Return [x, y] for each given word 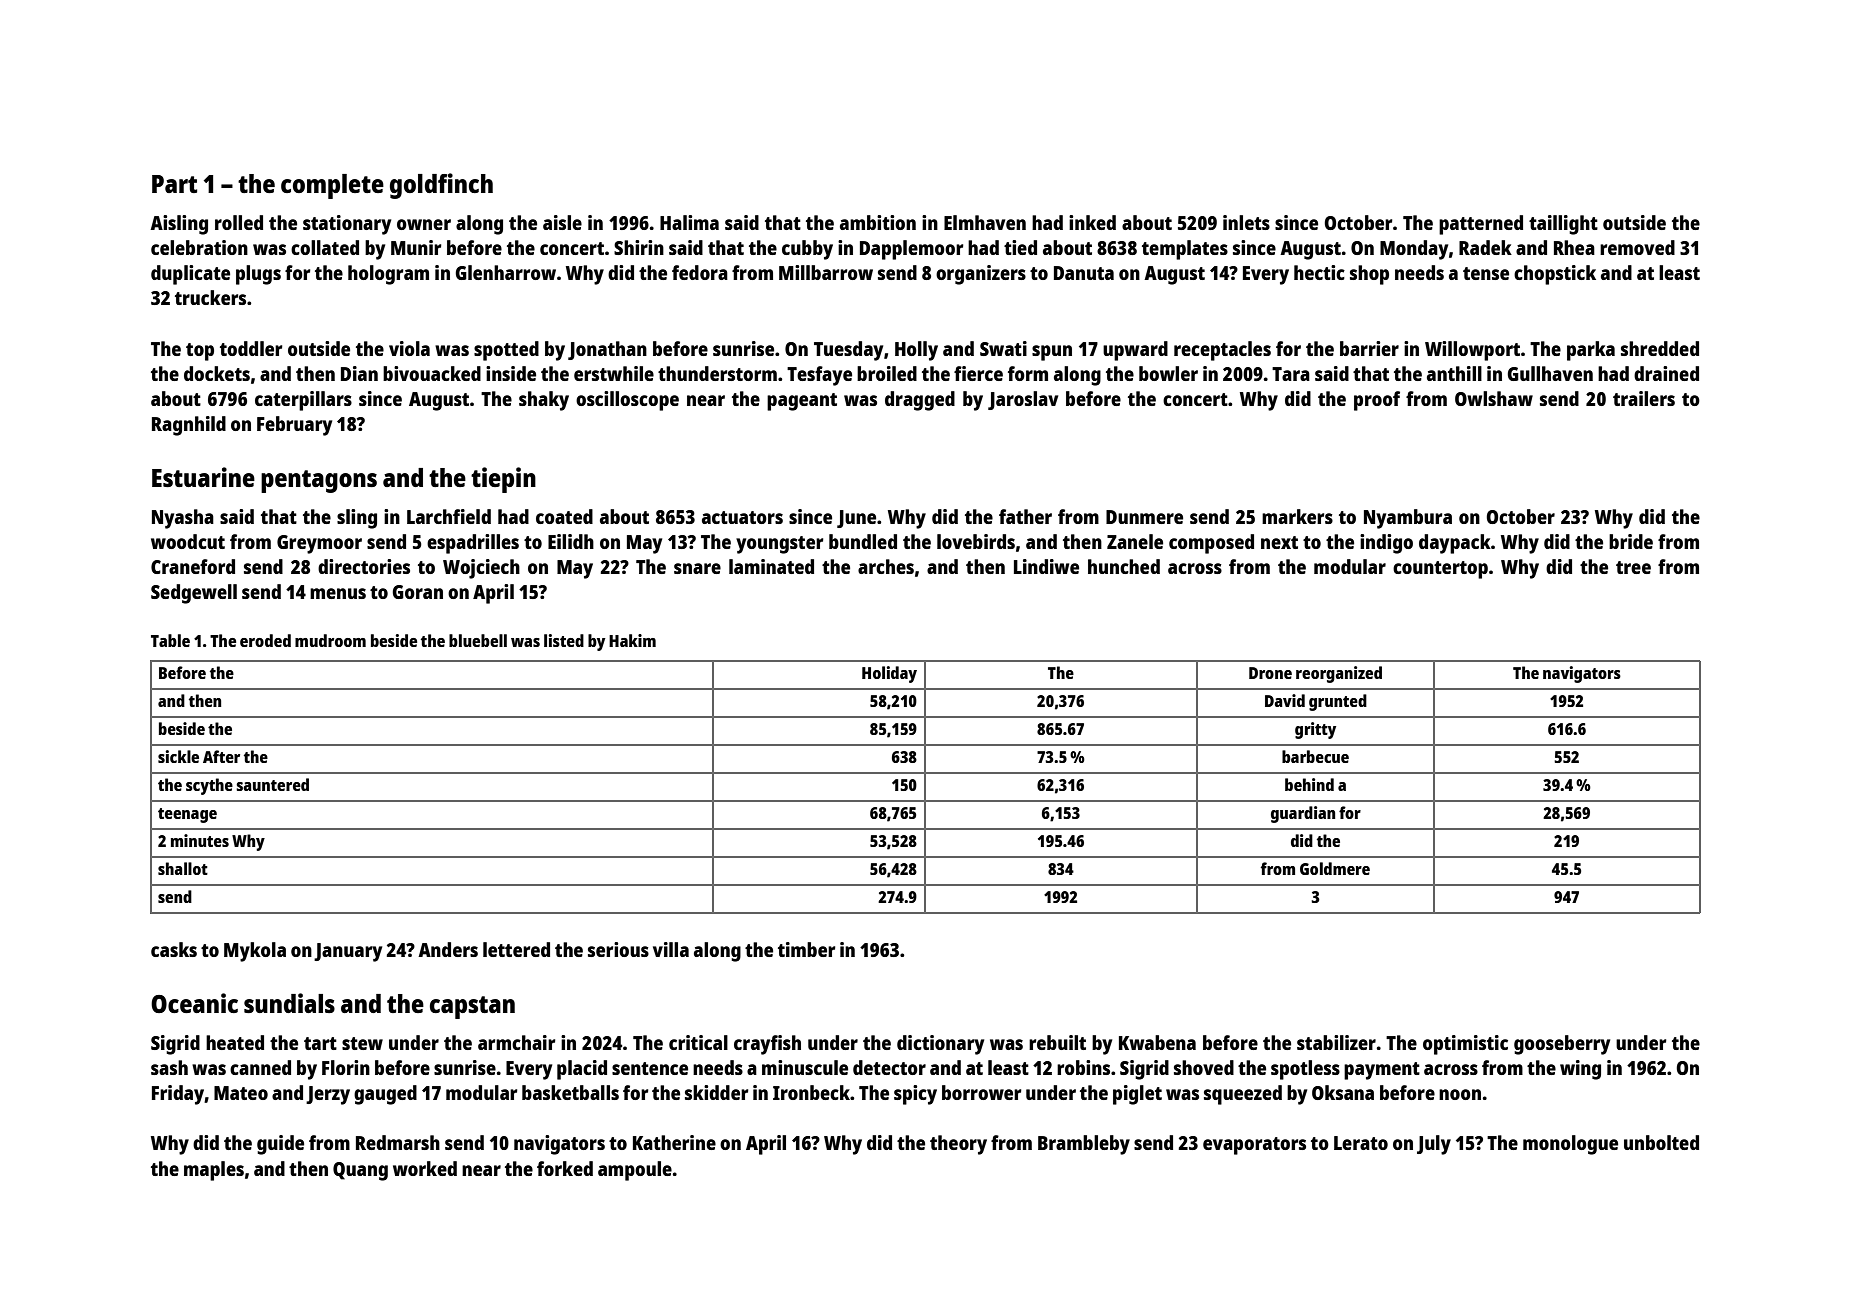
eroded [265, 640]
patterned [1481, 225]
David [1285, 700]
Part [174, 184]
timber [806, 949]
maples [214, 1171]
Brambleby [1084, 1145]
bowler [1168, 373]
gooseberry [1562, 1045]
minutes [200, 840]
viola [409, 348]
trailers [1644, 398]
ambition [878, 222]
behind [1309, 784]
